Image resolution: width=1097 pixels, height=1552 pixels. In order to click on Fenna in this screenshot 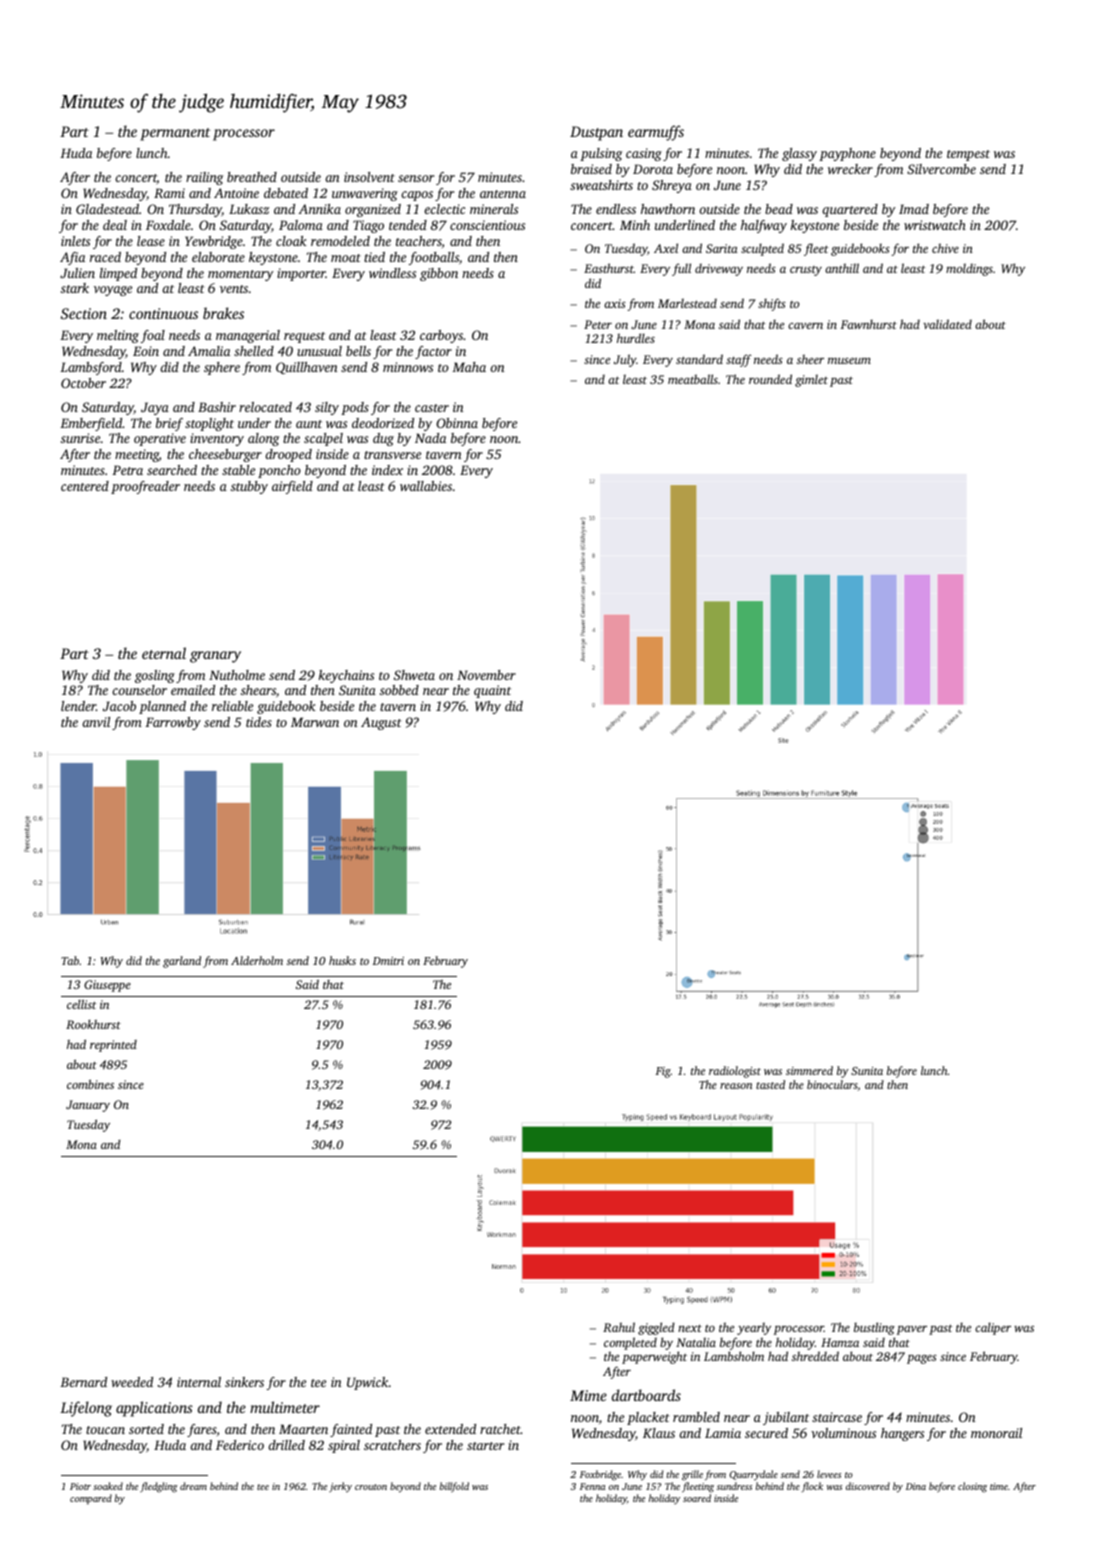, I will do `click(592, 1486)`.
